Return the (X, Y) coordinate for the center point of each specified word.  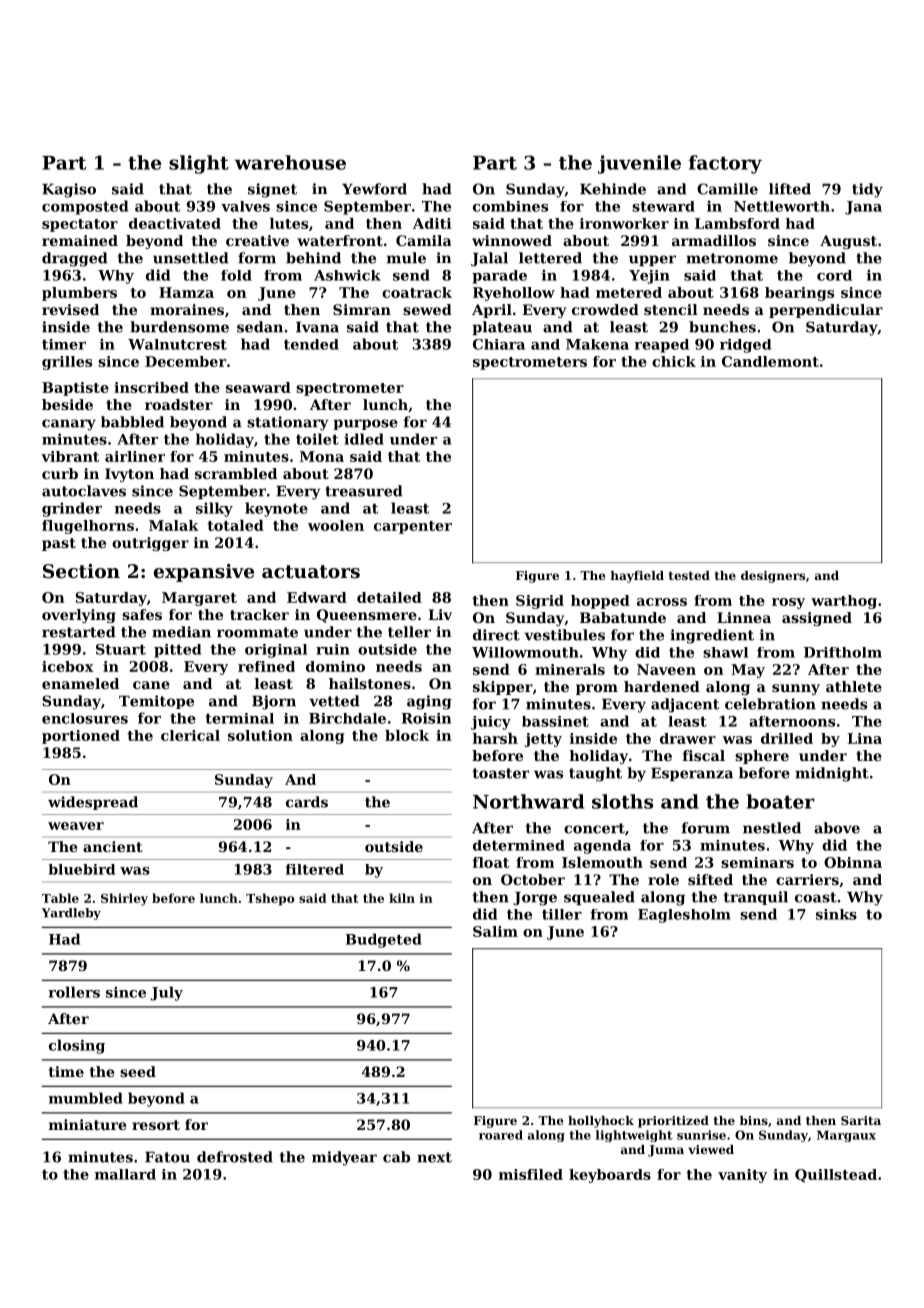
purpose (365, 424)
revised (70, 309)
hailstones (370, 683)
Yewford (374, 189)
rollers (74, 992)
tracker (259, 614)
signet (272, 190)
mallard (125, 1174)
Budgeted (383, 940)
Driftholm (843, 652)
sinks (836, 914)
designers (773, 577)
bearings (799, 294)
